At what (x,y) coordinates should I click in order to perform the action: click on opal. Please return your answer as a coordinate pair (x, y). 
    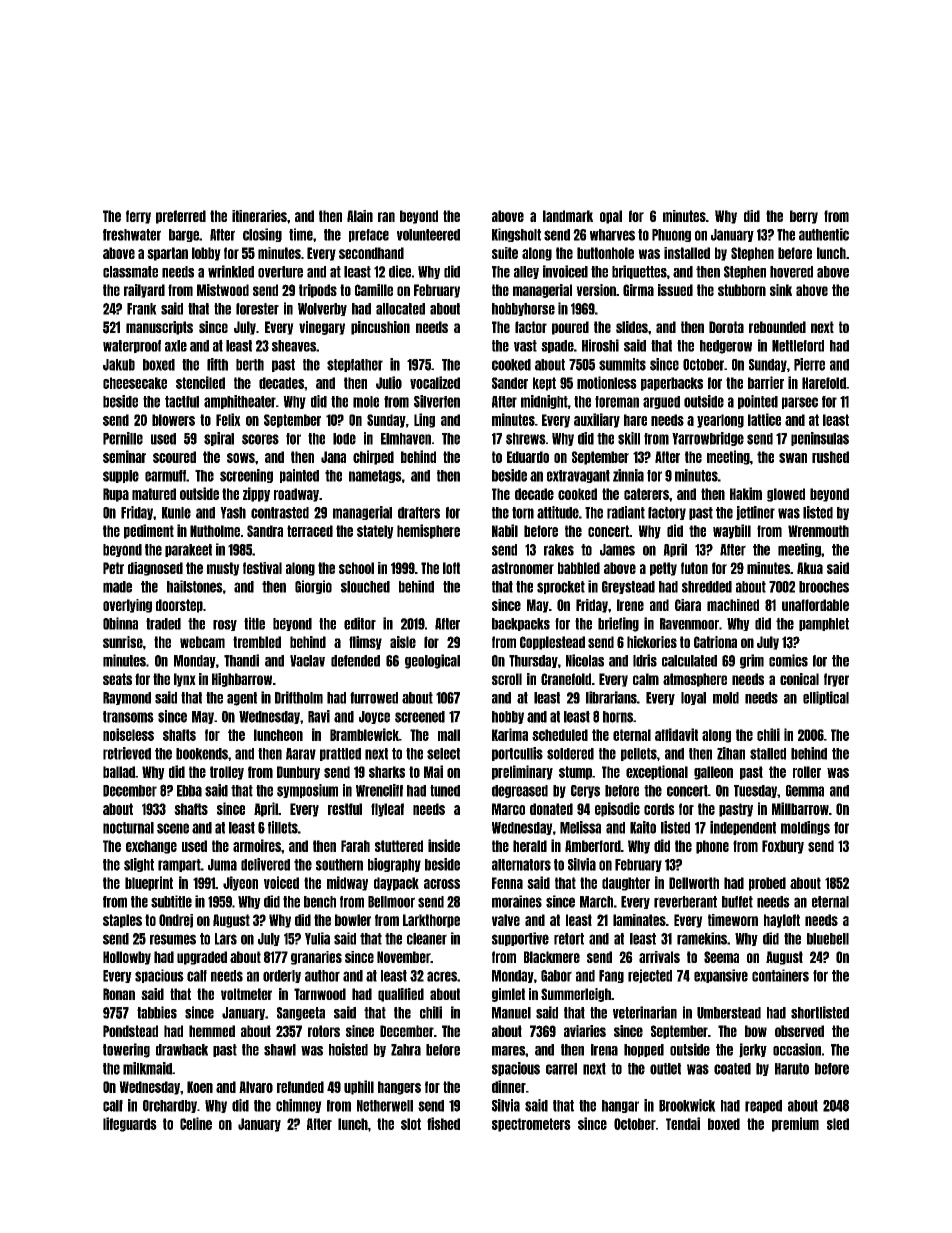
    Looking at the image, I should click on (611, 217).
